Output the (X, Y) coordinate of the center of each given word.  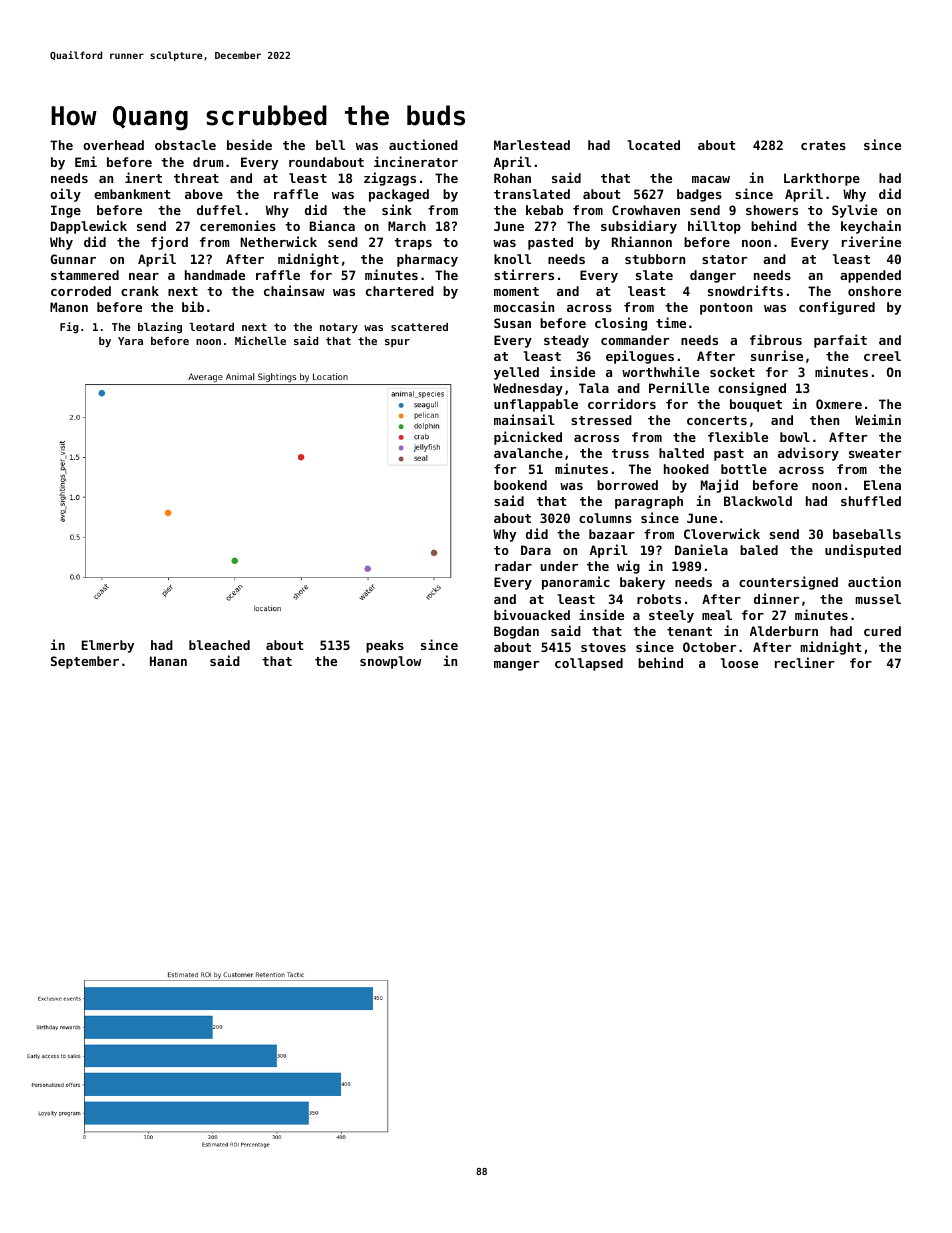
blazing (160, 327)
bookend (520, 485)
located (653, 145)
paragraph (649, 502)
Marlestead (532, 145)
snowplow (390, 662)
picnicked (528, 438)
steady (566, 341)
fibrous (776, 339)
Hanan (168, 661)
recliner (804, 662)
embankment (132, 194)
